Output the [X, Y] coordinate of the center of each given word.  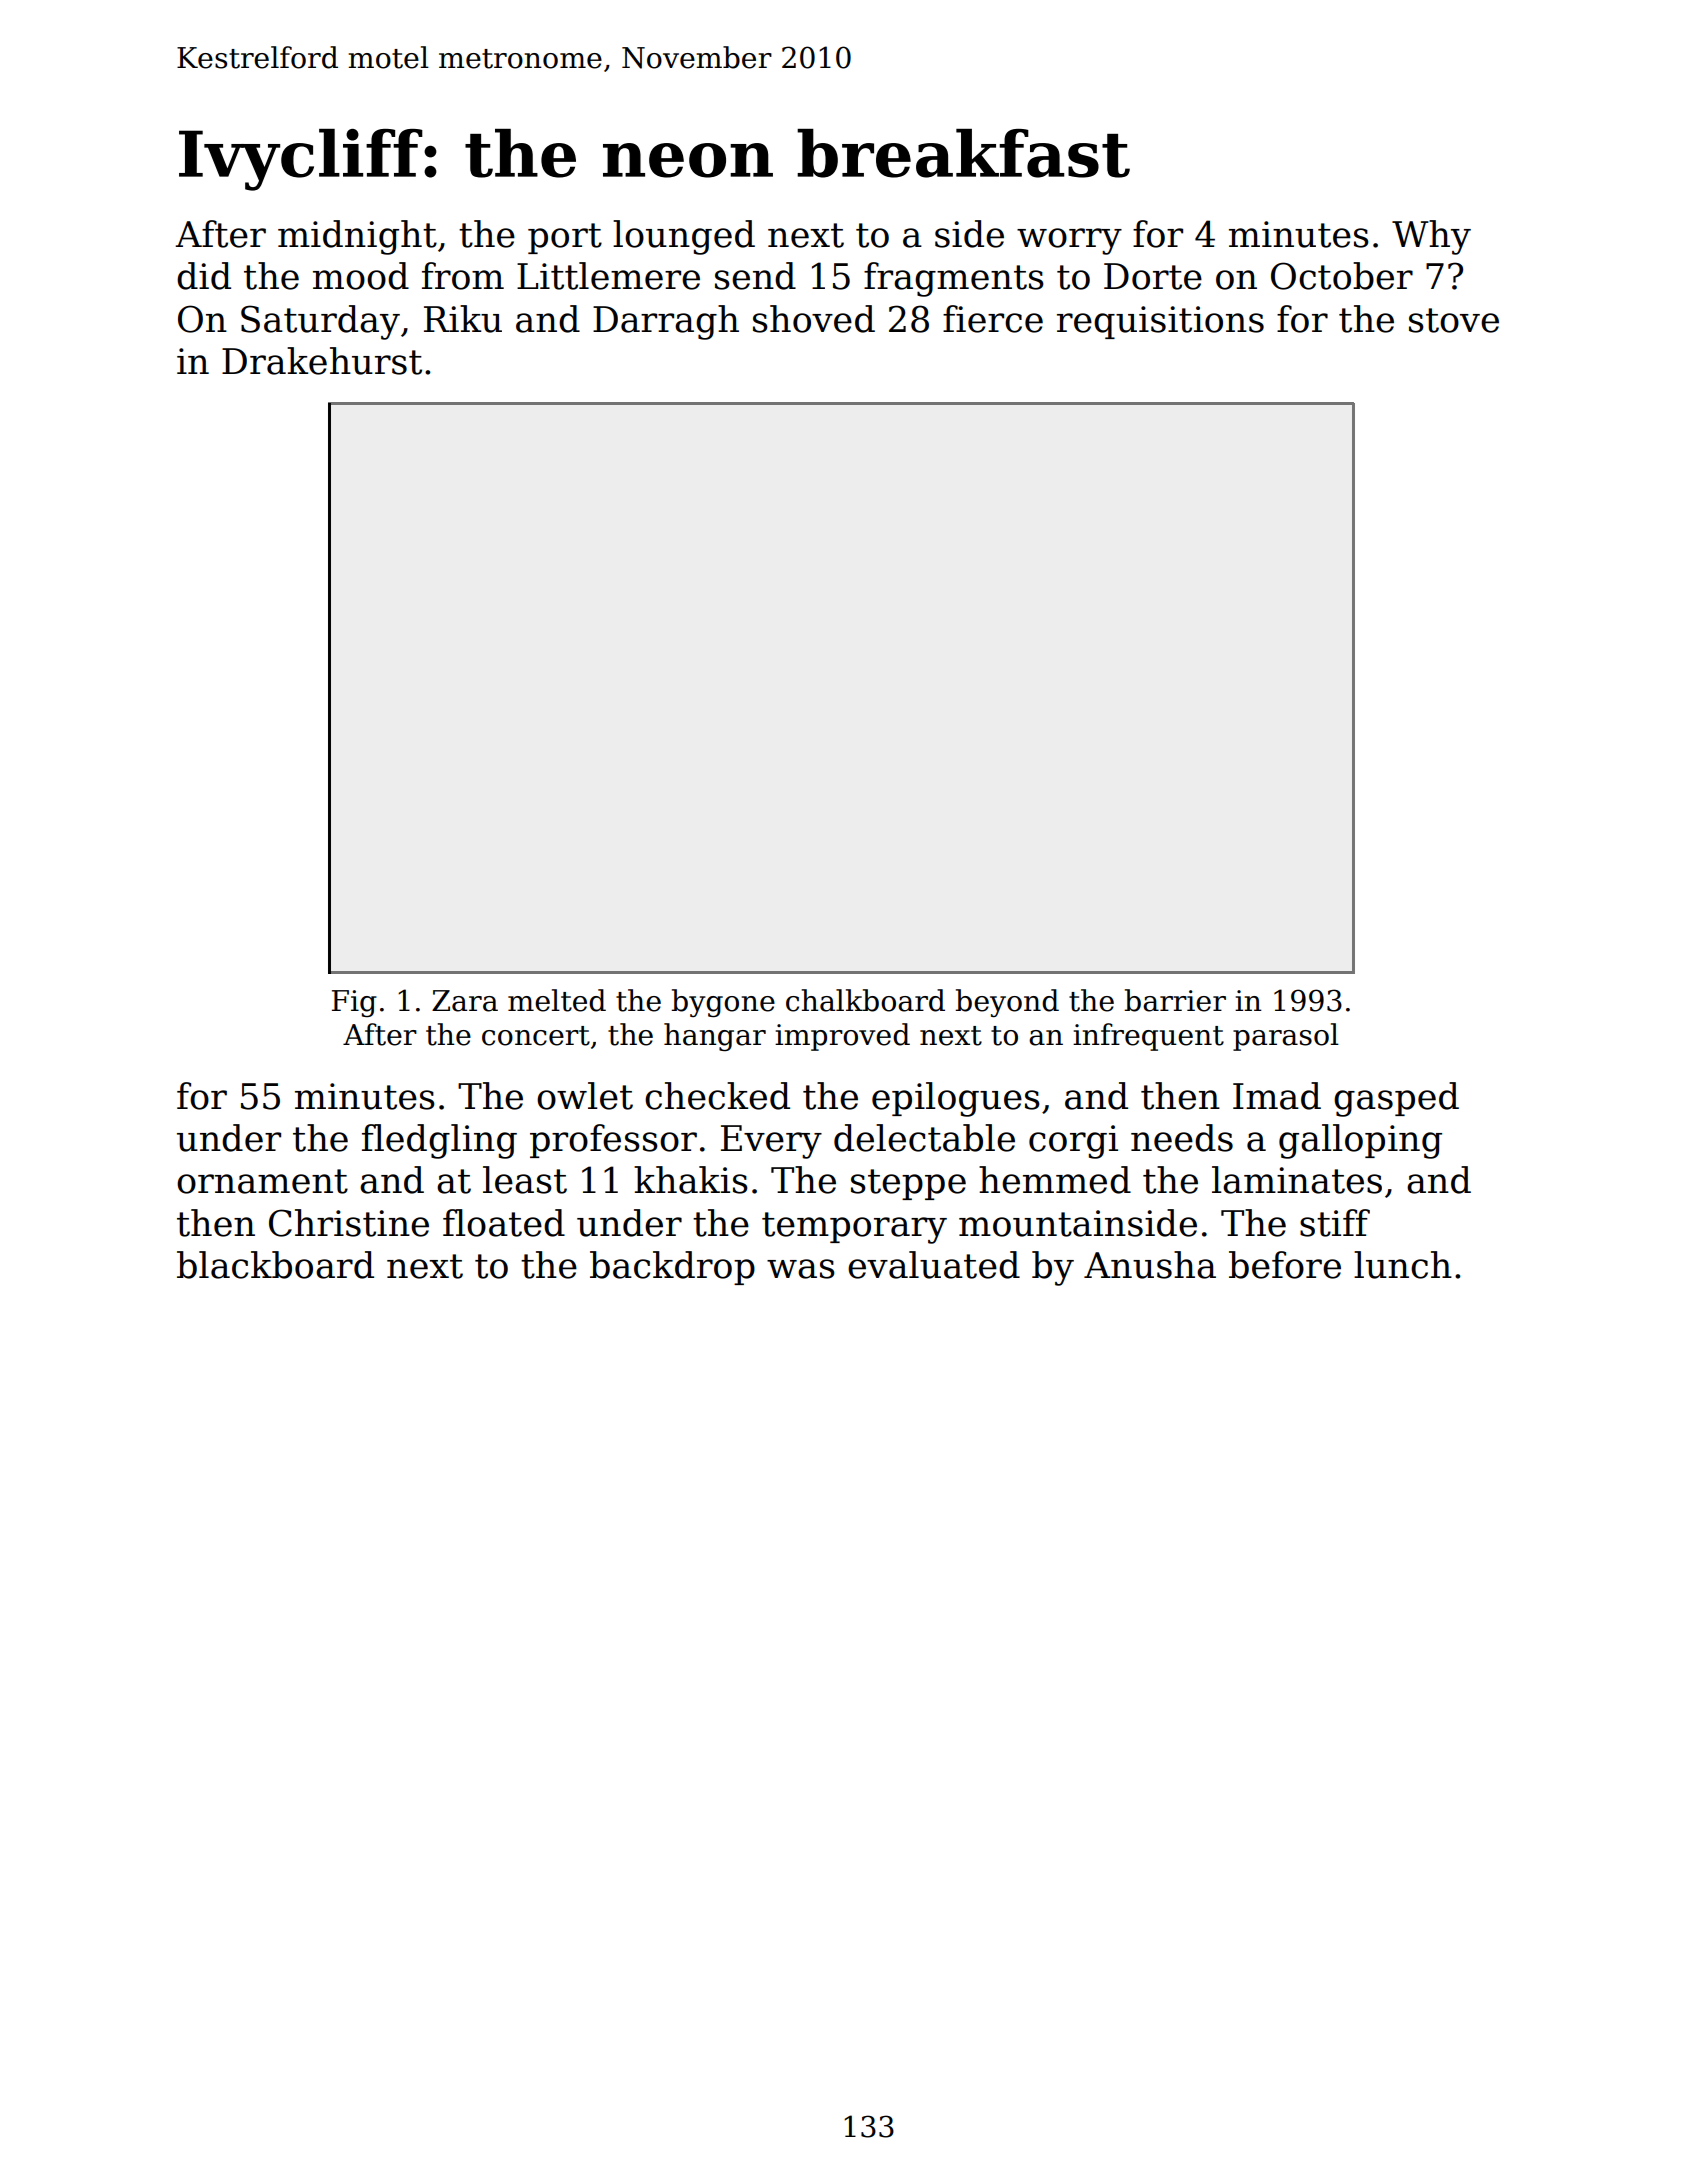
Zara [465, 1001]
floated [504, 1223]
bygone [723, 1003]
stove [1454, 320]
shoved [814, 319]
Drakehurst [322, 361]
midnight [357, 237]
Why [1431, 237]
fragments [954, 279]
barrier [1175, 1000]
